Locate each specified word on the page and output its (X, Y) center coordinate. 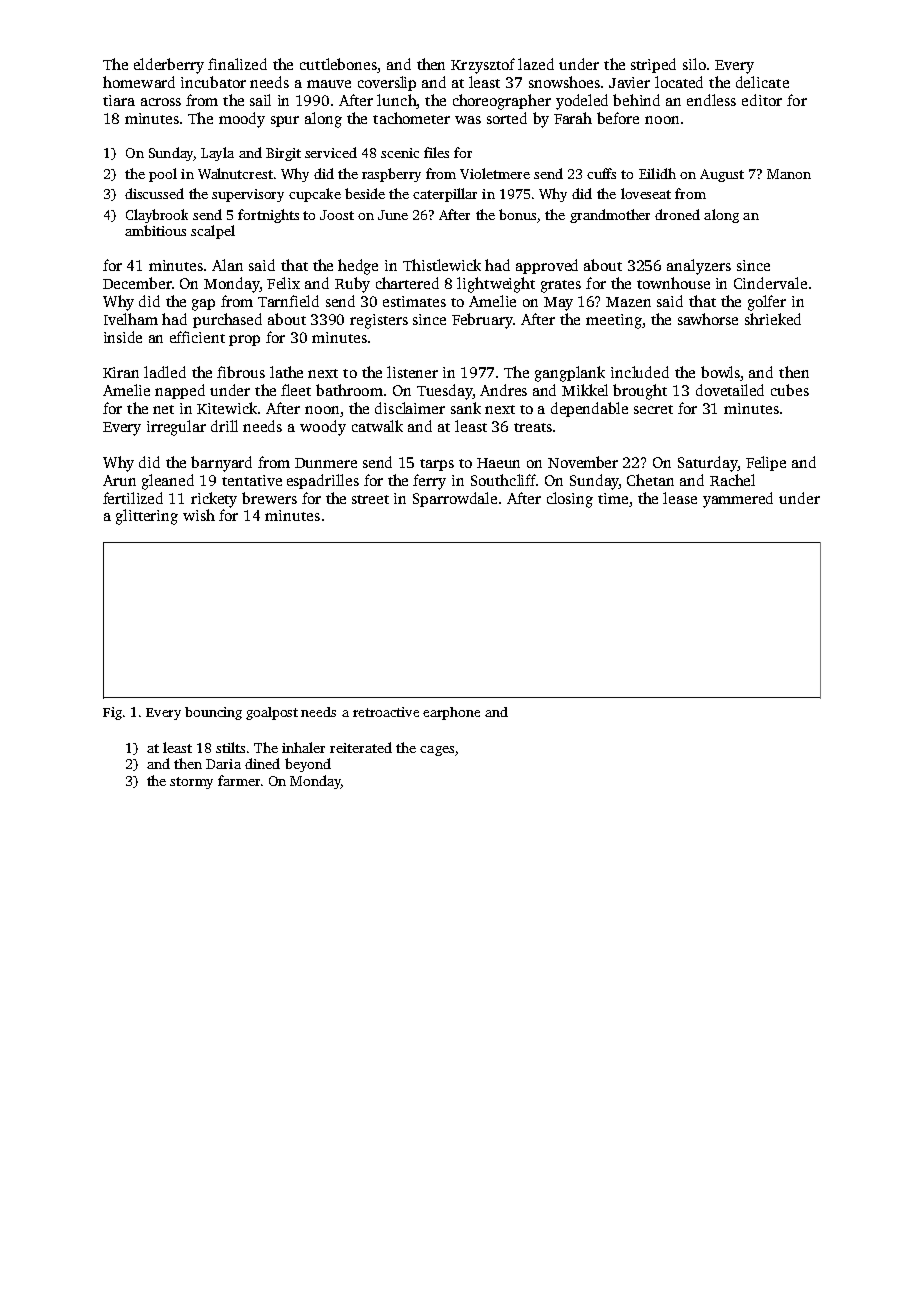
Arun (119, 480)
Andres (503, 390)
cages (437, 751)
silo (694, 64)
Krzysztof (483, 66)
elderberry (169, 66)
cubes (790, 390)
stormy (191, 783)
